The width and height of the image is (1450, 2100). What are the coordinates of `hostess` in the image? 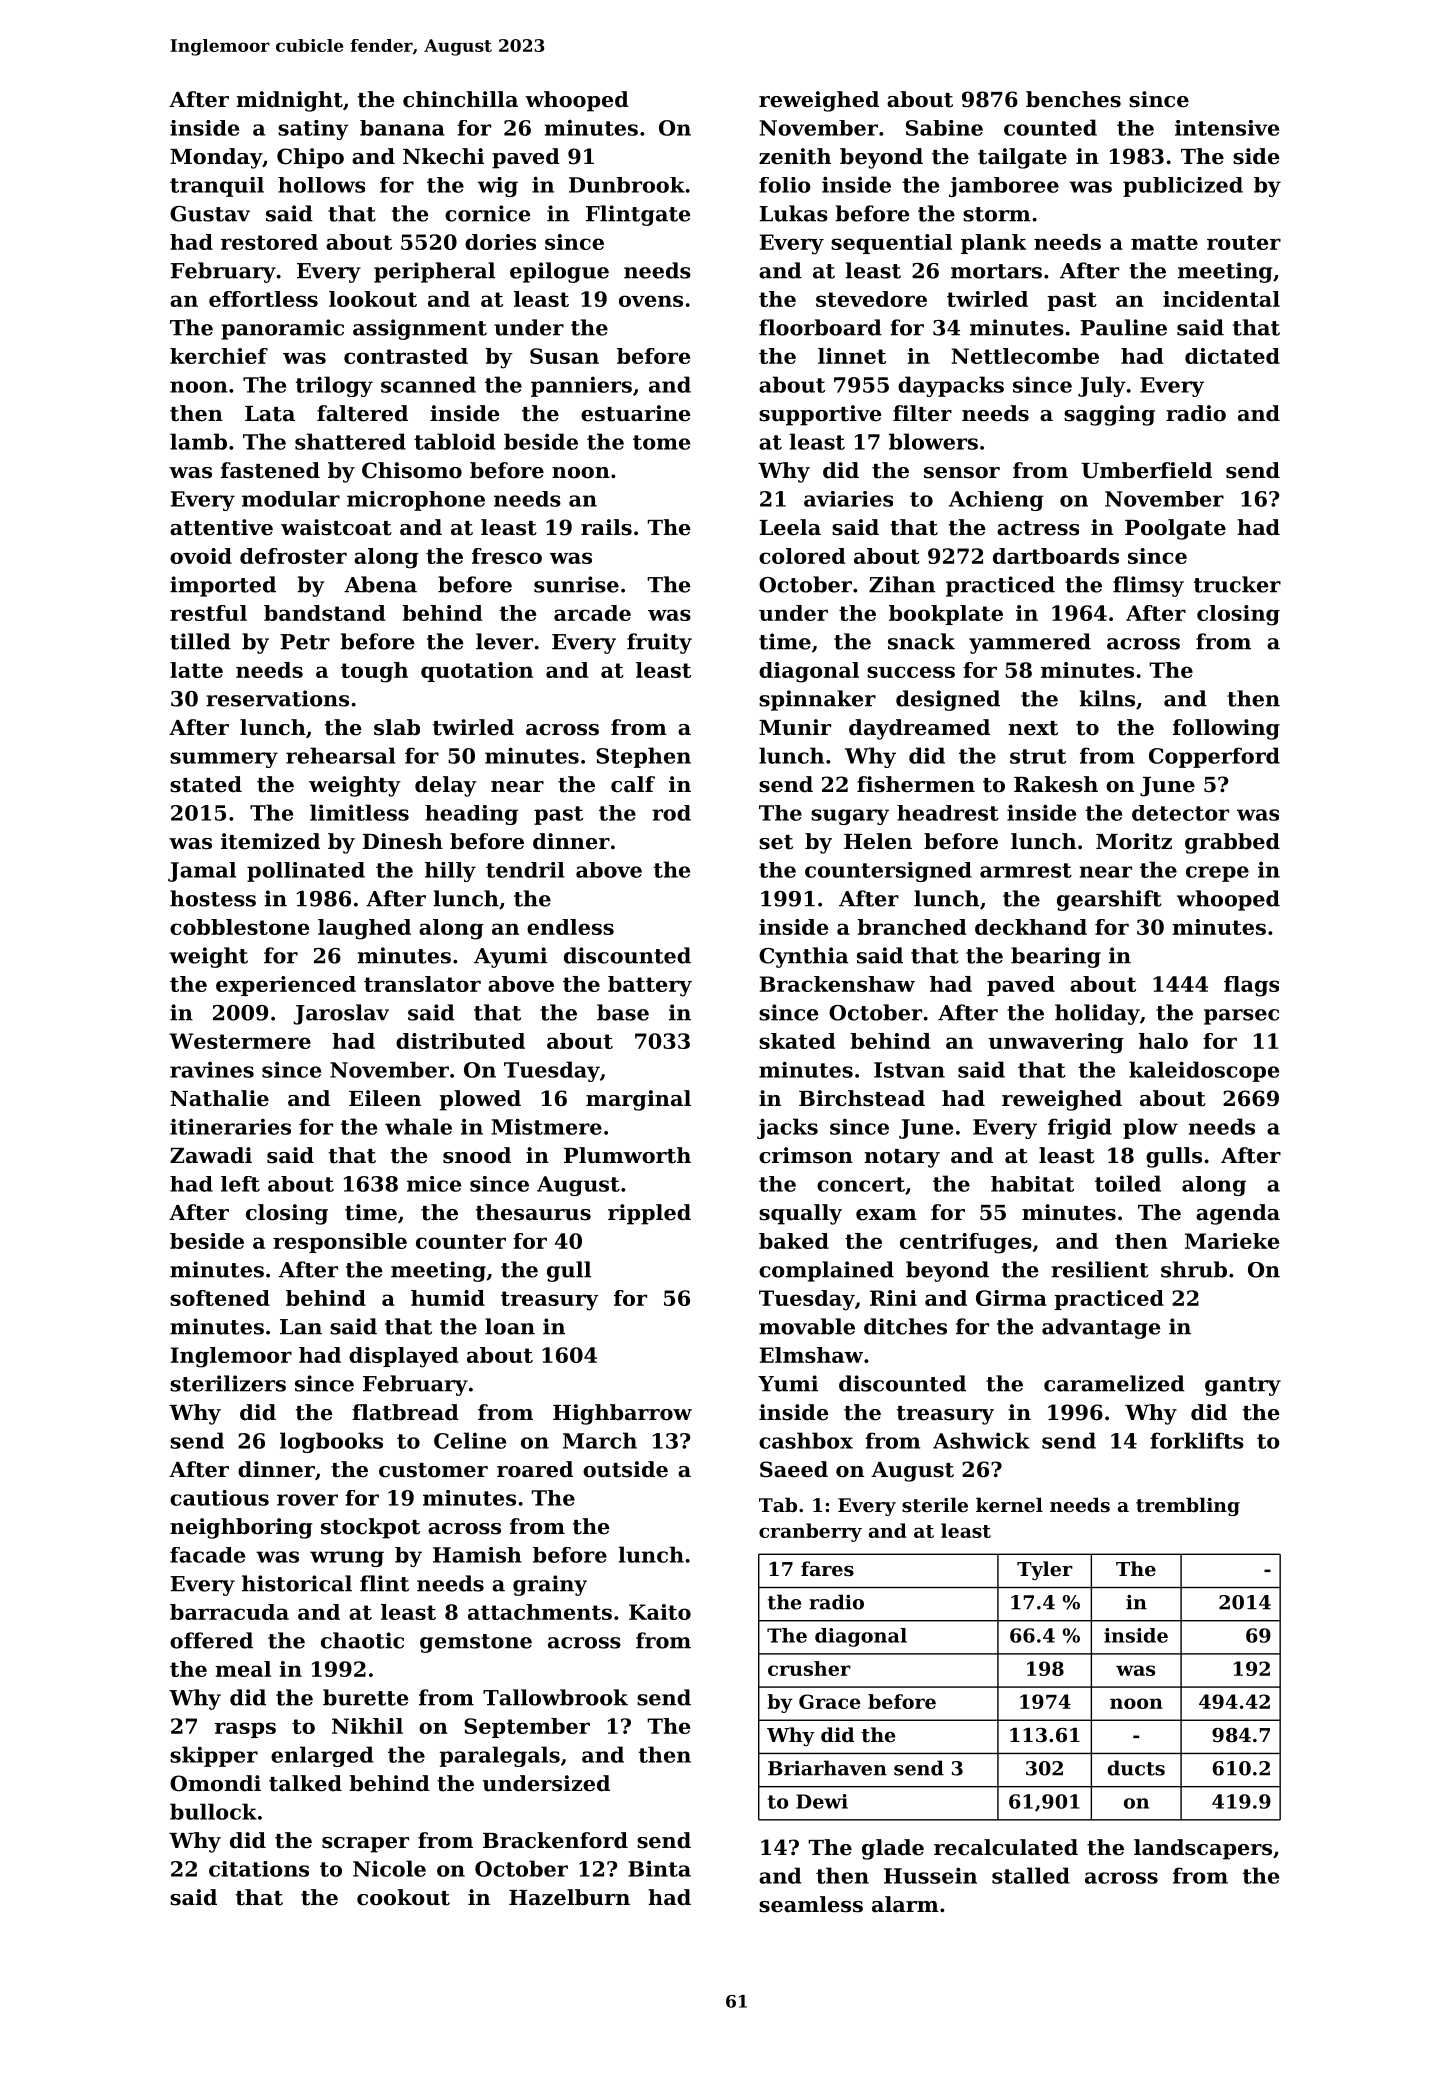 It's located at (213, 898).
